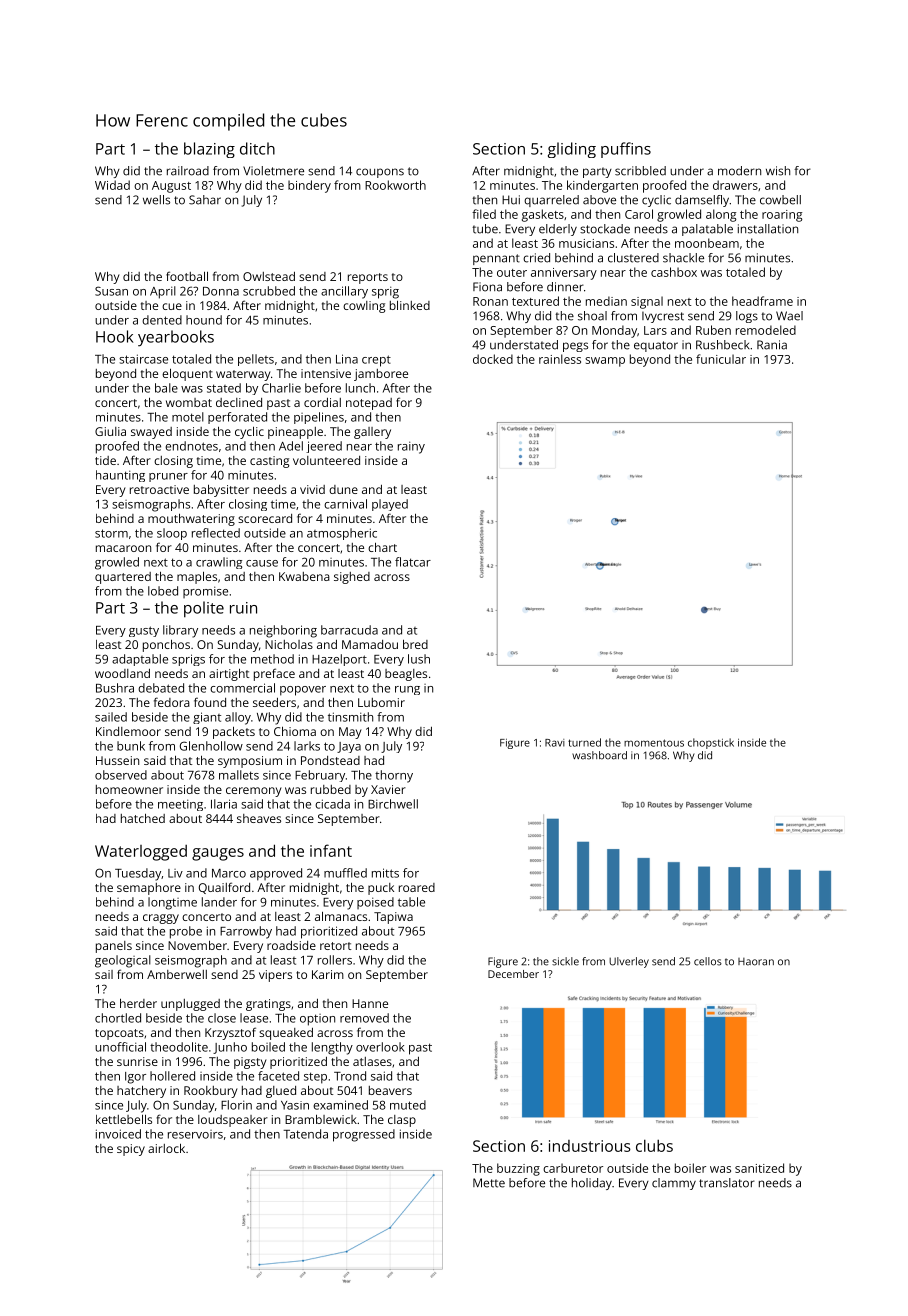 This document has height=1316, width=908. What do you see at coordinates (144, 631) in the document?
I see `gusty` at bounding box center [144, 631].
